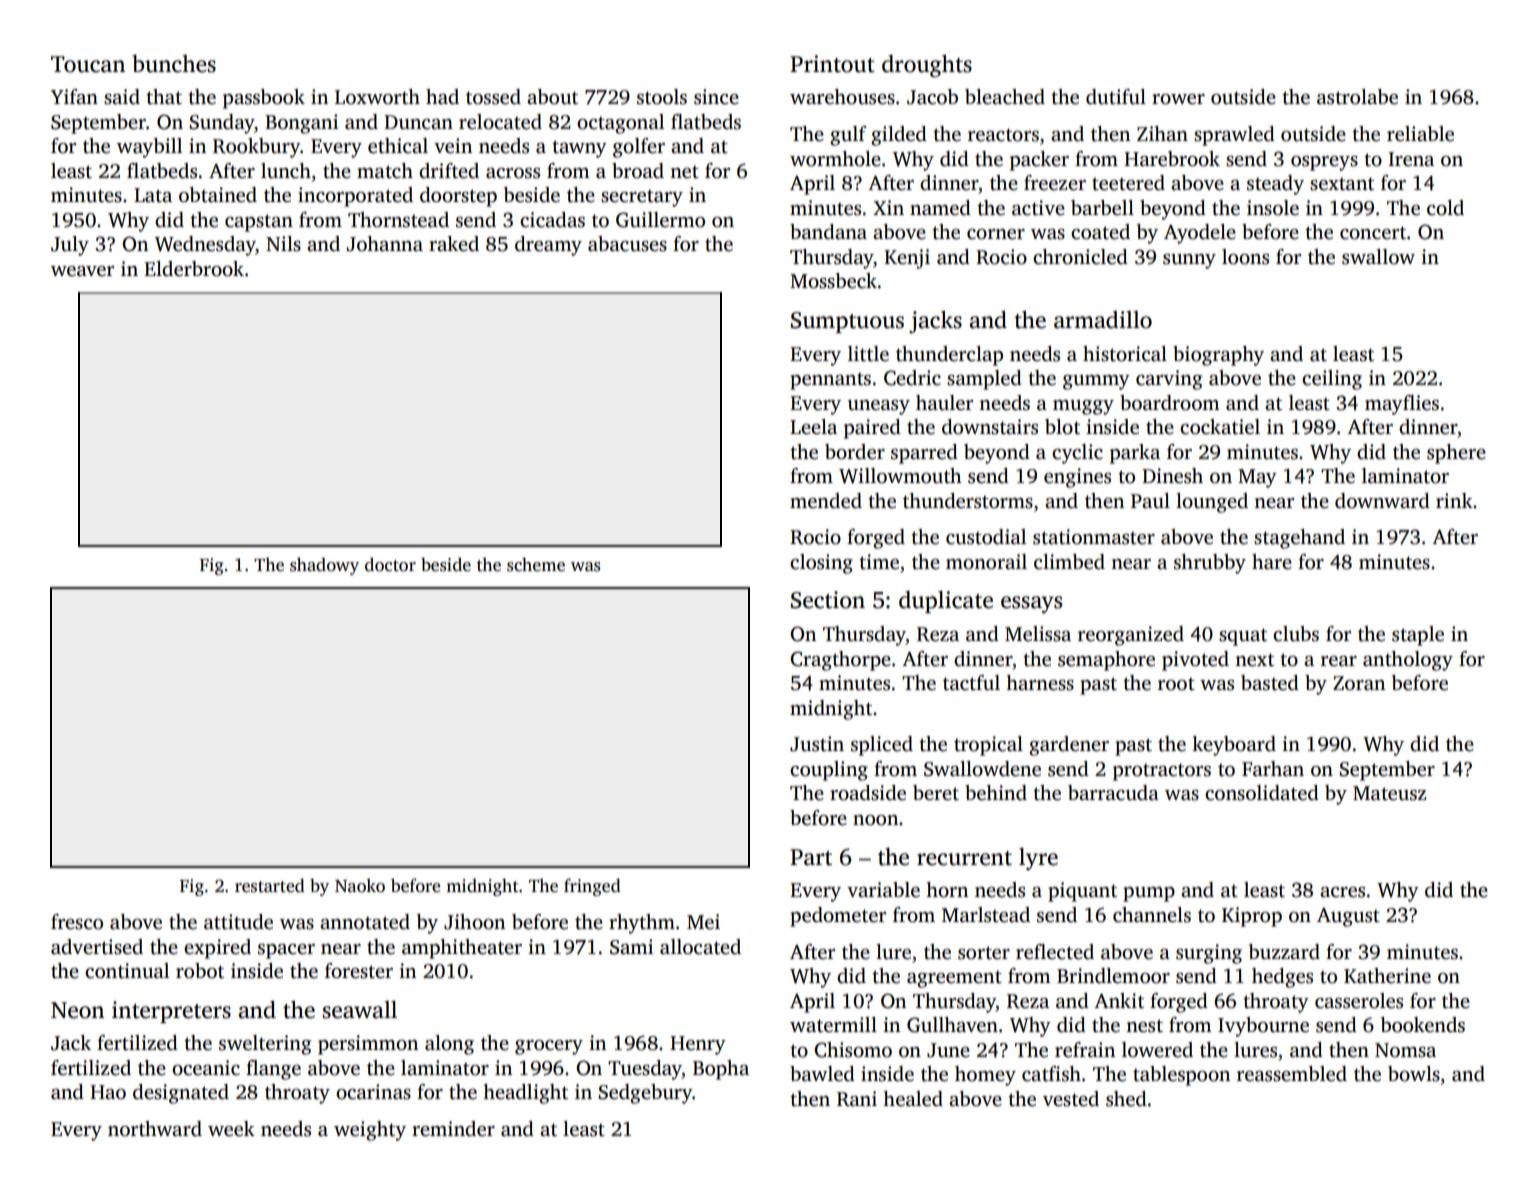  Describe the element at coordinates (828, 600) in the screenshot. I see `Section` at that location.
